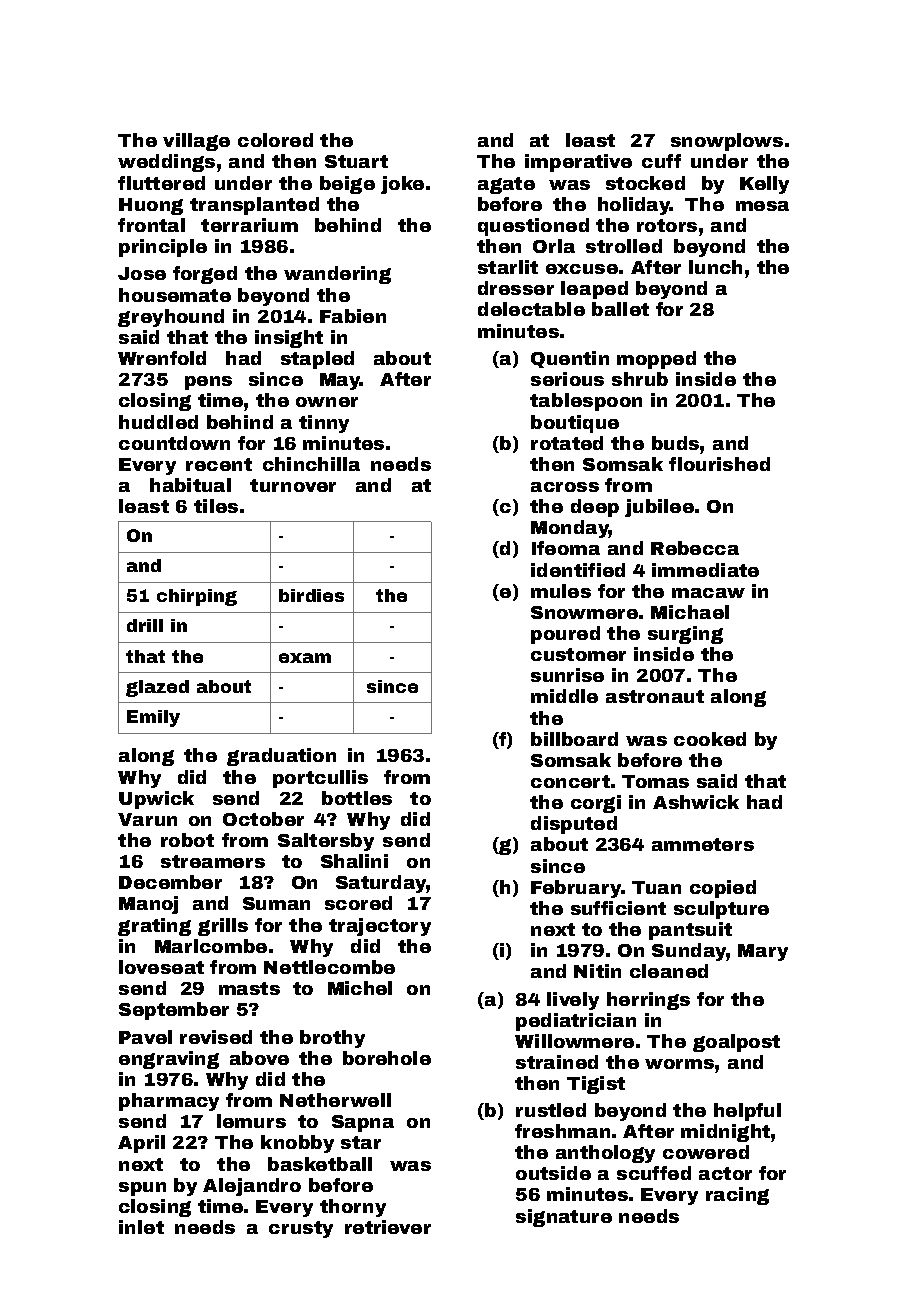  Describe the element at coordinates (356, 161) in the image. I see `Stuart` at that location.
